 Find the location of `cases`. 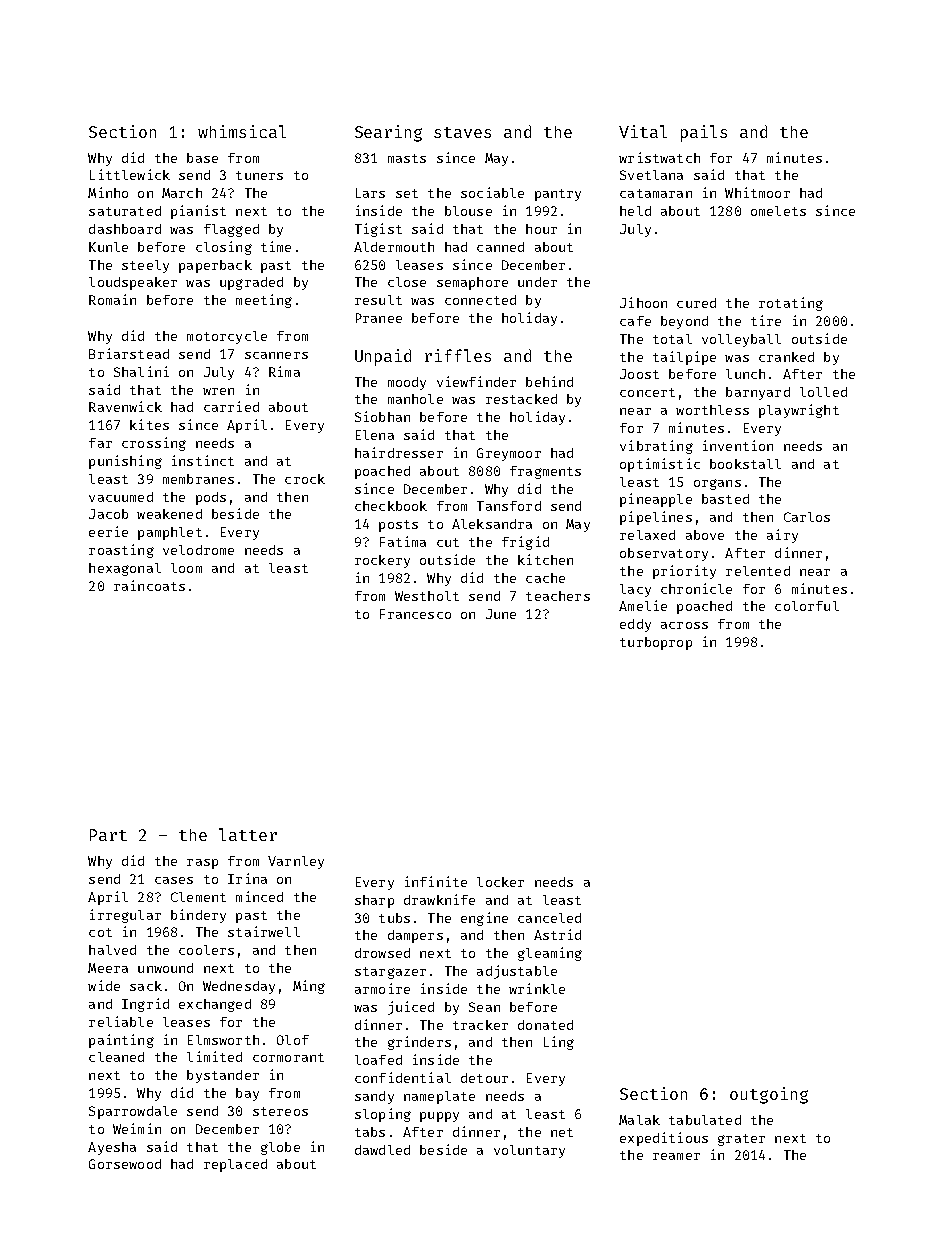

cases is located at coordinates (174, 880).
